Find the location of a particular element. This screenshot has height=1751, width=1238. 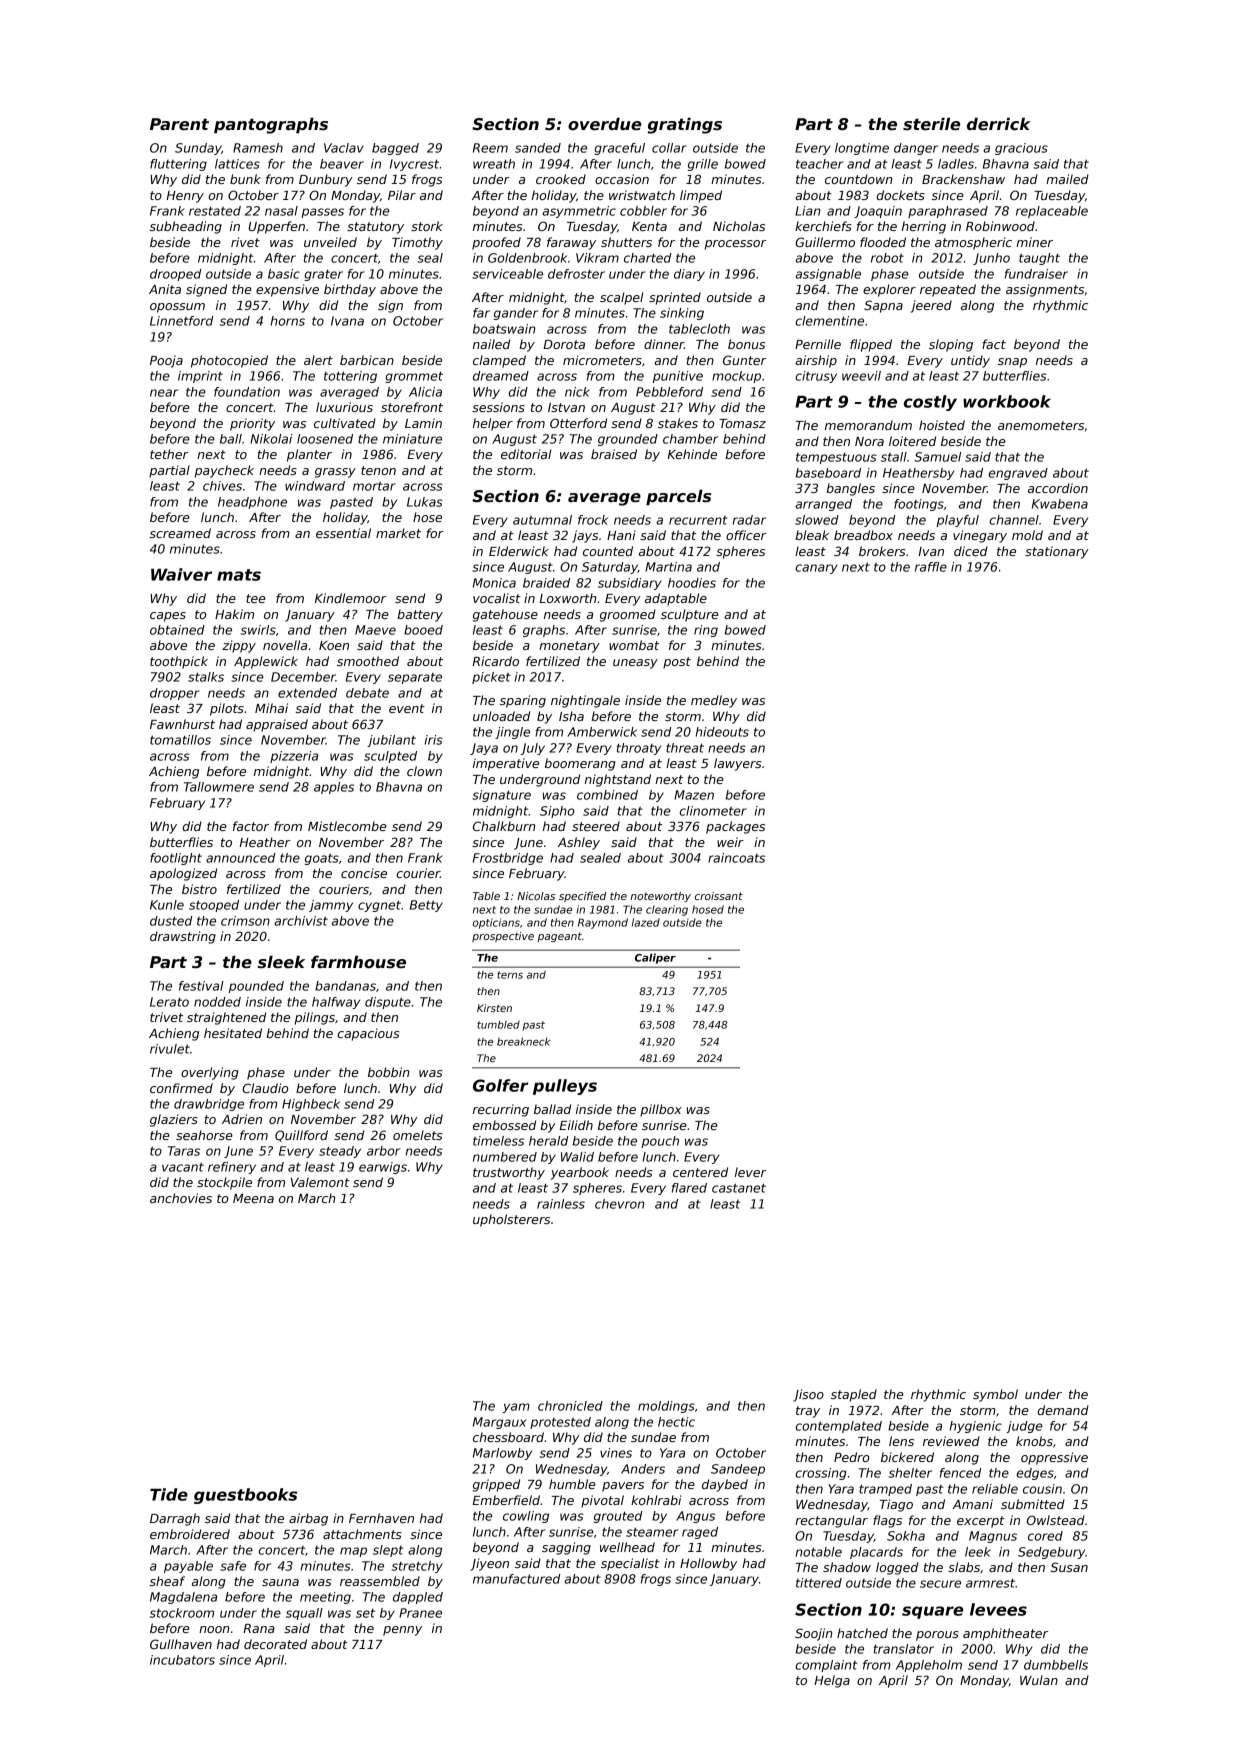

Waiver is located at coordinates (181, 574).
